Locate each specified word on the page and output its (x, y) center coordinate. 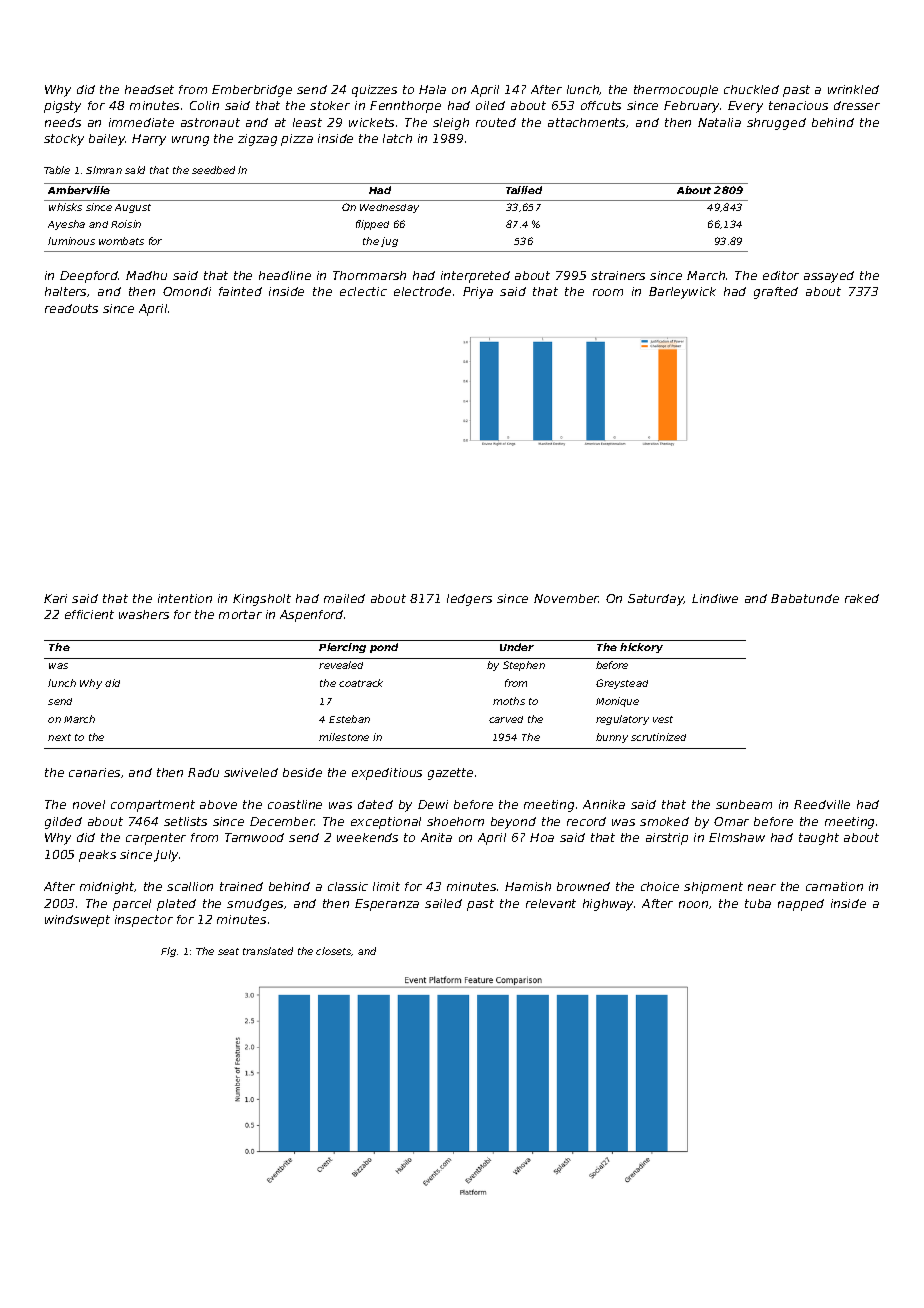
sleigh (451, 124)
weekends (367, 837)
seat (228, 951)
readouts (71, 308)
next (59, 737)
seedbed (213, 170)
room (608, 292)
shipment (713, 888)
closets (334, 951)
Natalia (719, 122)
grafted (776, 293)
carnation (834, 886)
